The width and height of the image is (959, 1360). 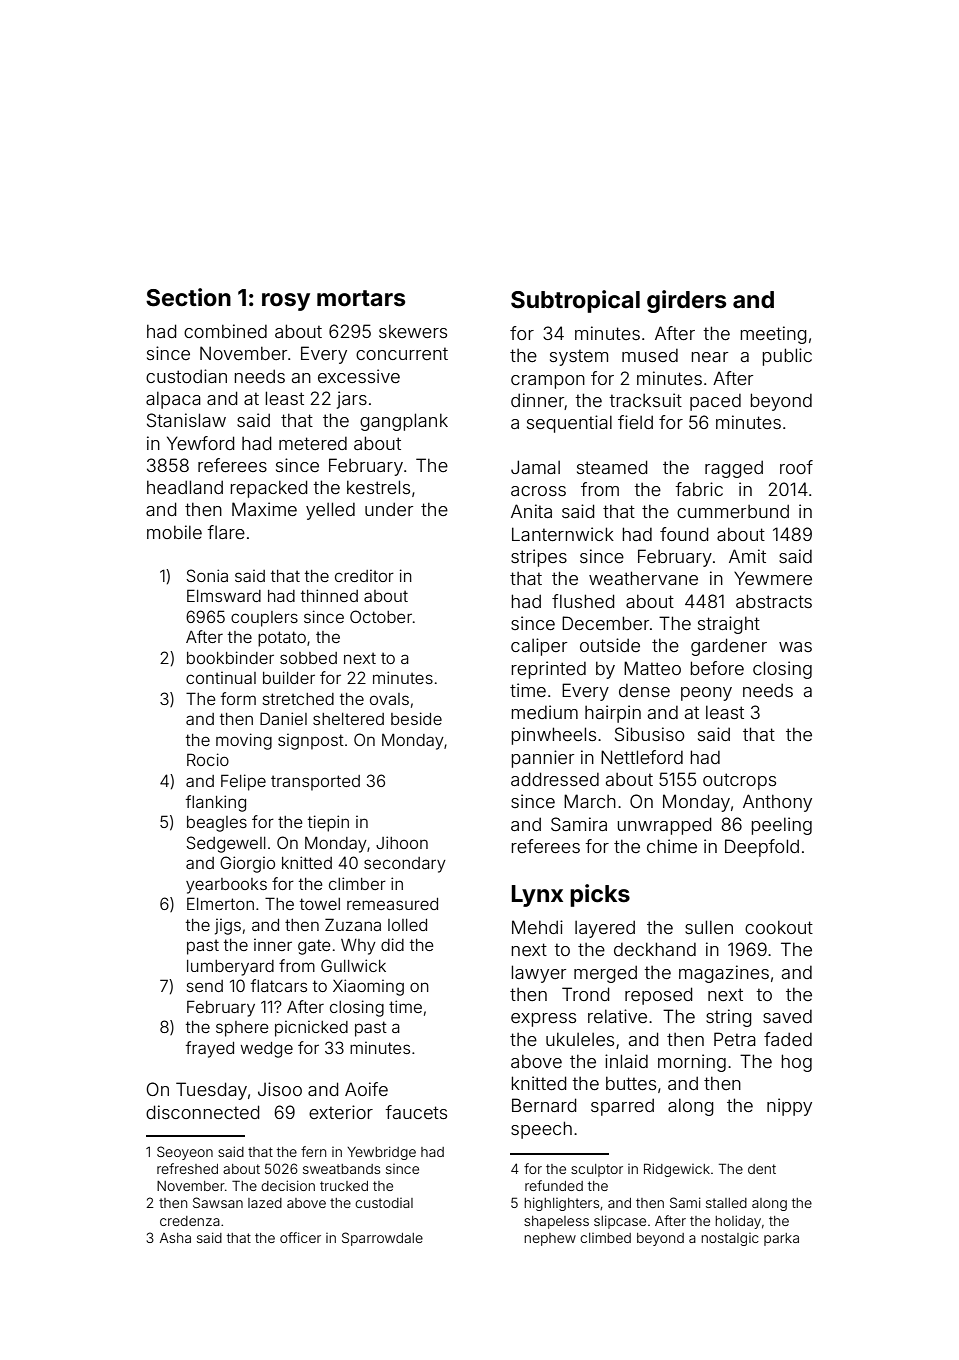 I want to click on Daniel, so click(x=283, y=718).
